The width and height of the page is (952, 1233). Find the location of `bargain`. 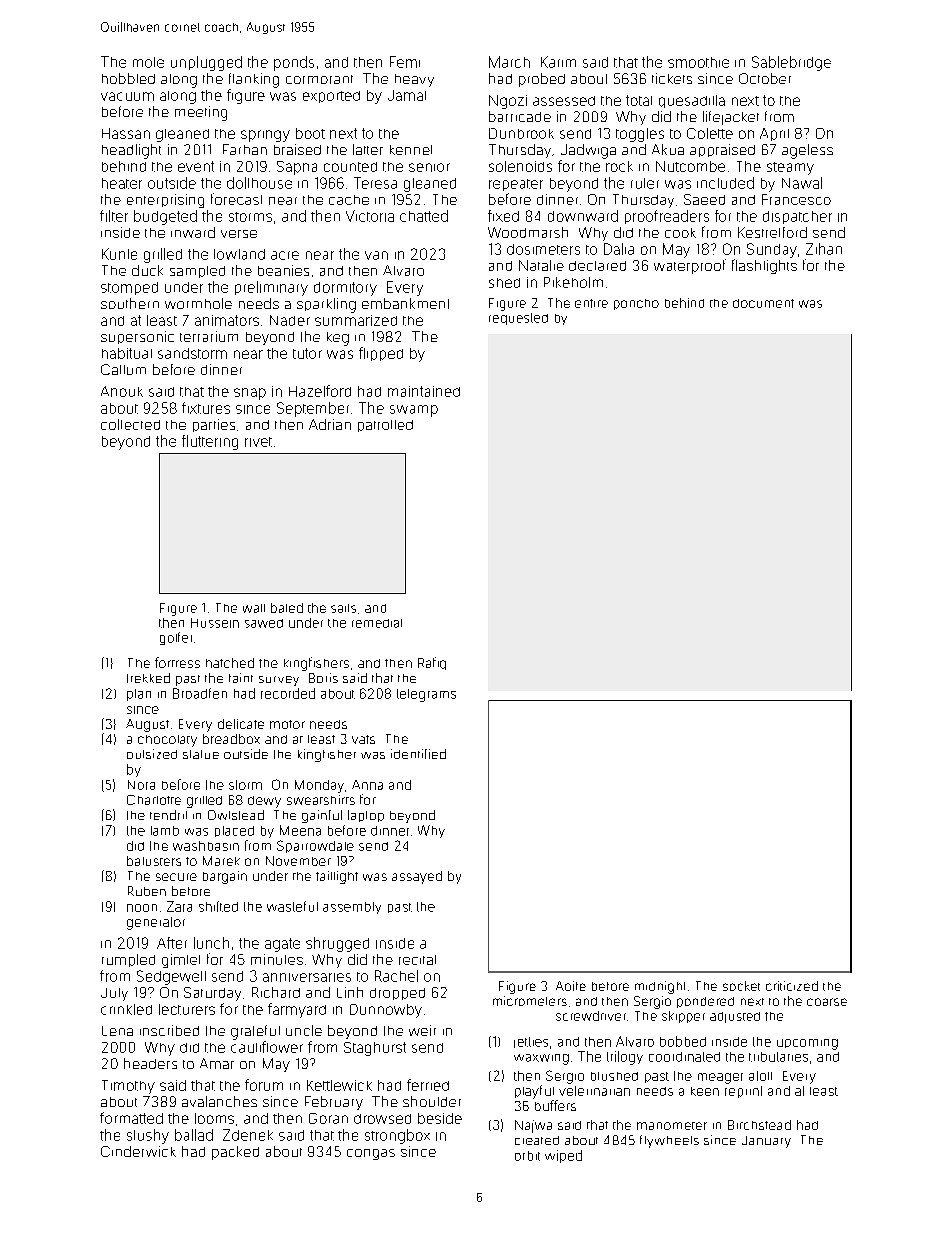

bargain is located at coordinates (225, 877).
